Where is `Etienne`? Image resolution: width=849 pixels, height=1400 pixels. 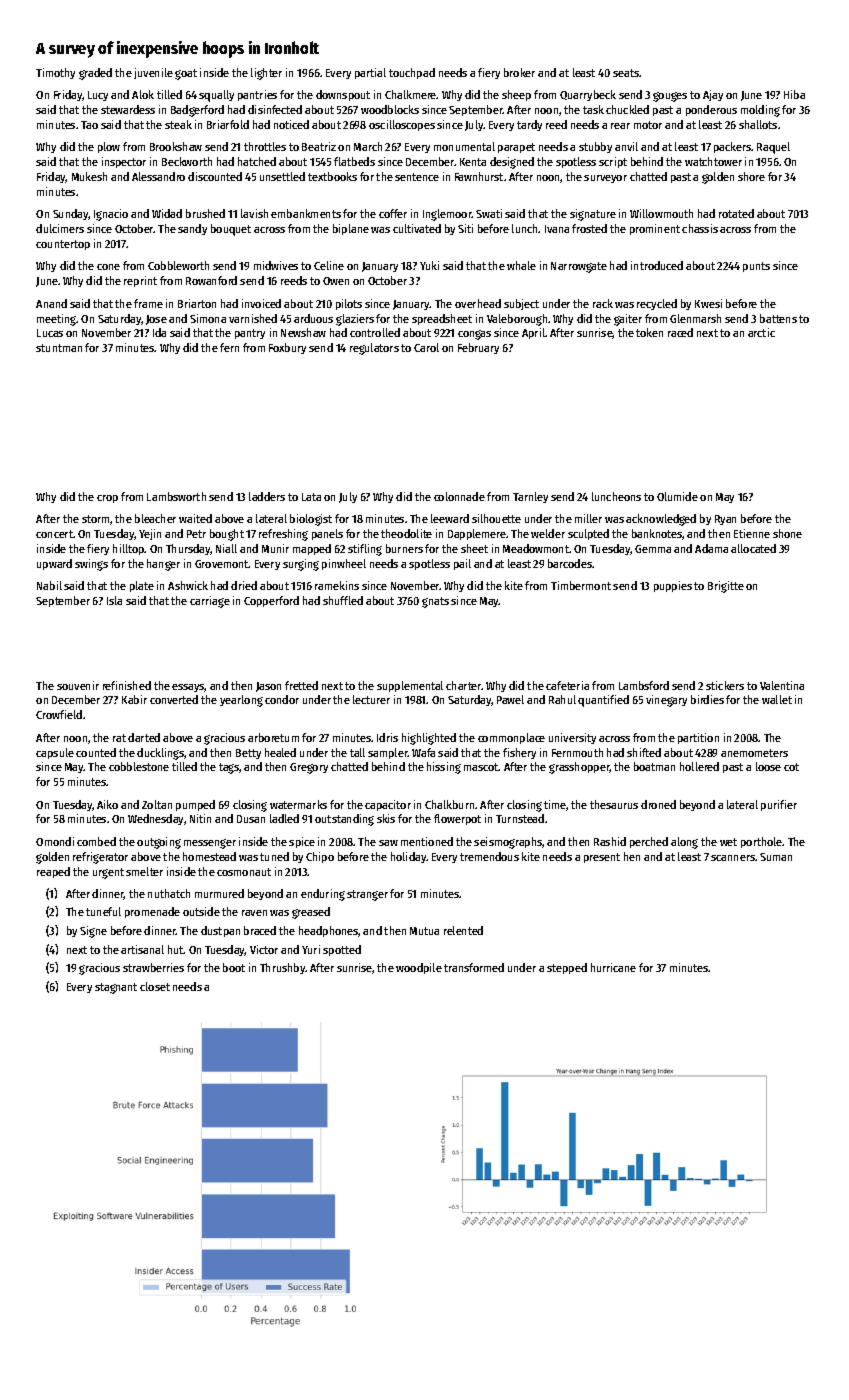 Etienne is located at coordinates (752, 533).
